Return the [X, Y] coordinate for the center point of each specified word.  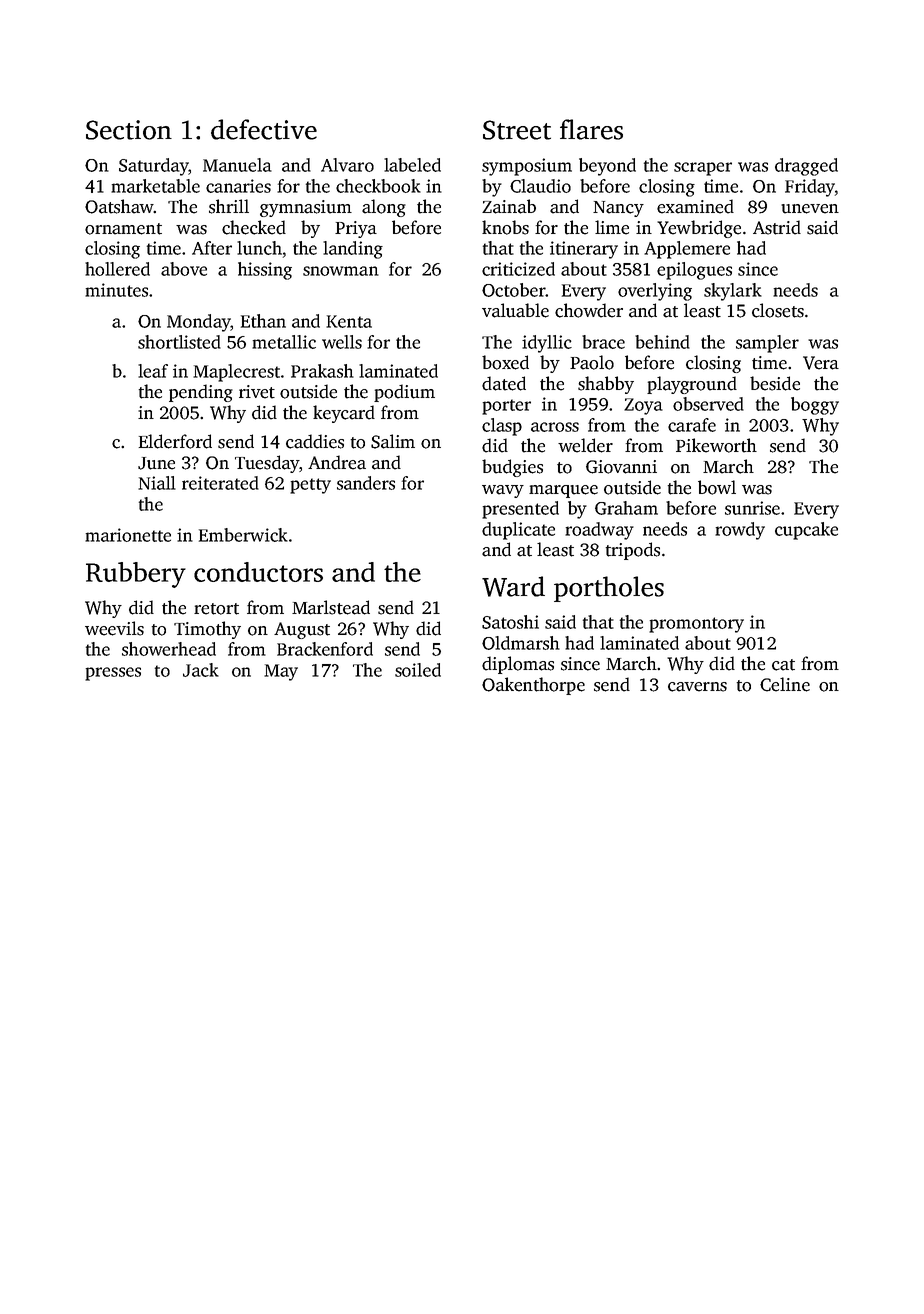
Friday [810, 188]
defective [264, 129]
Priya [356, 229]
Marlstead [331, 607]
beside [775, 383]
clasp [502, 427]
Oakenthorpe [533, 686]
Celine [785, 684]
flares [591, 129]
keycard [344, 414]
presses [113, 674]
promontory [696, 625]
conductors [258, 572]
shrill [229, 206]
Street [517, 130]
